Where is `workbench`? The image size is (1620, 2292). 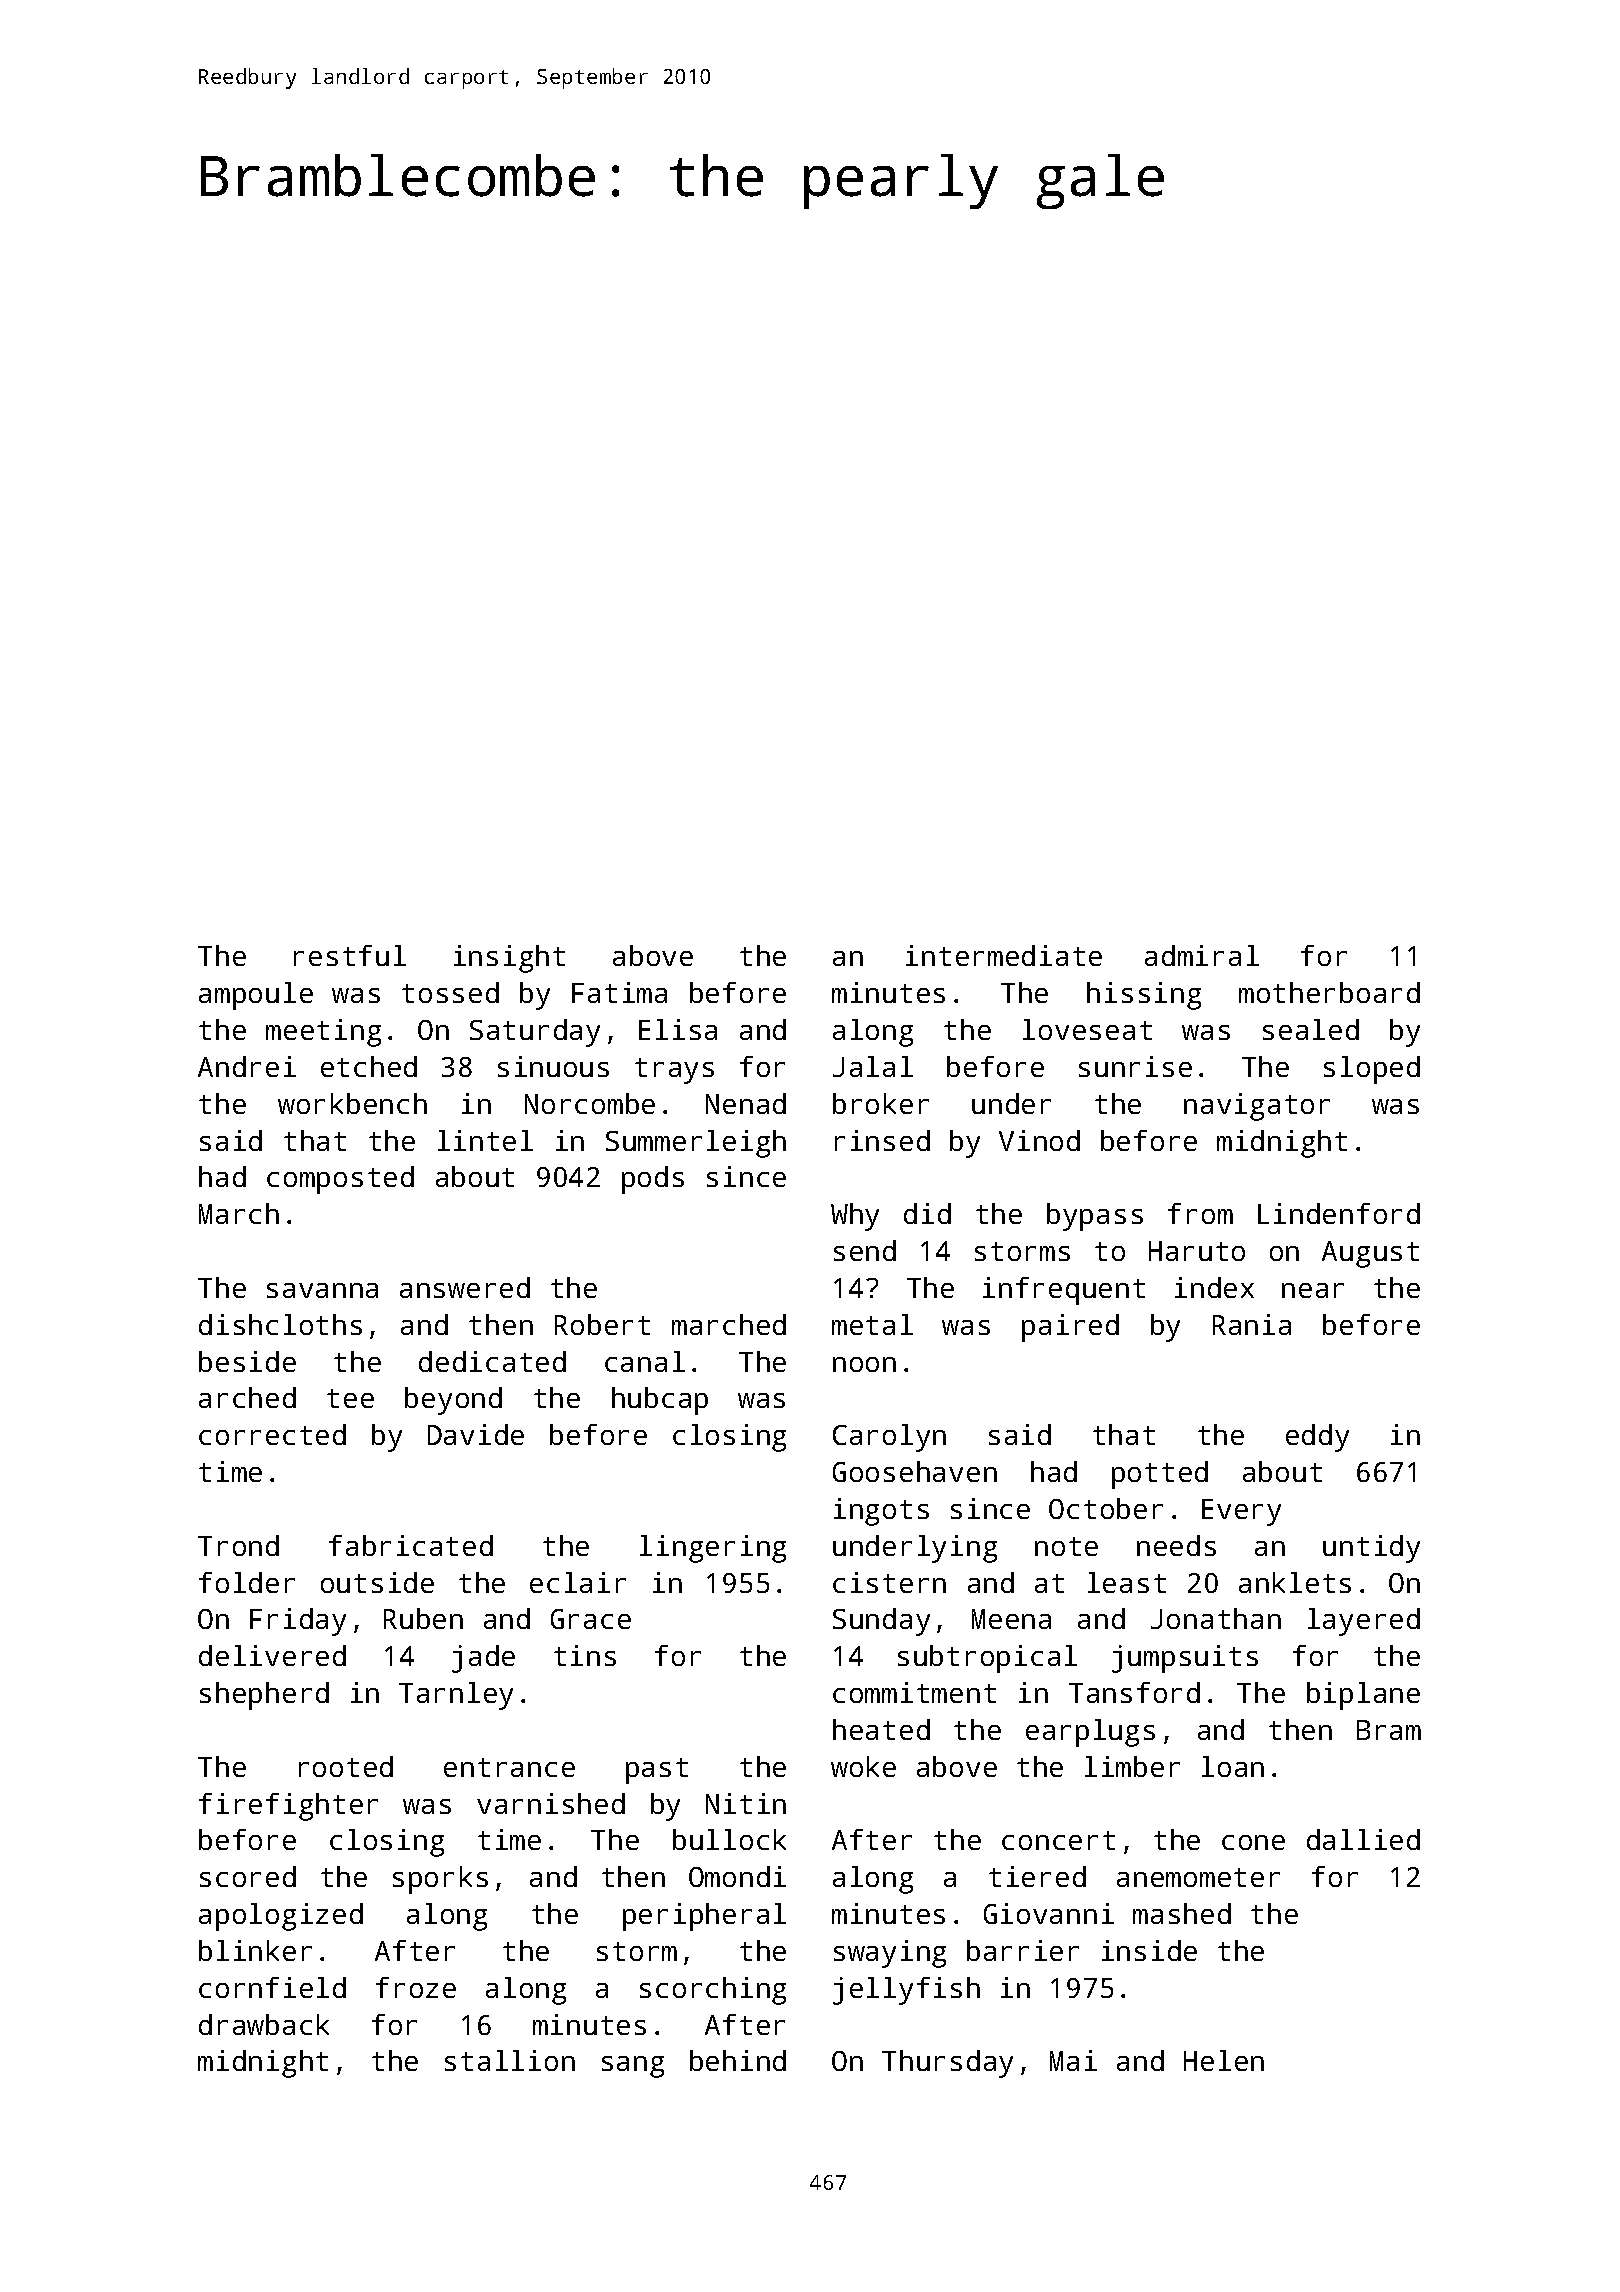
workbench is located at coordinates (352, 1103).
